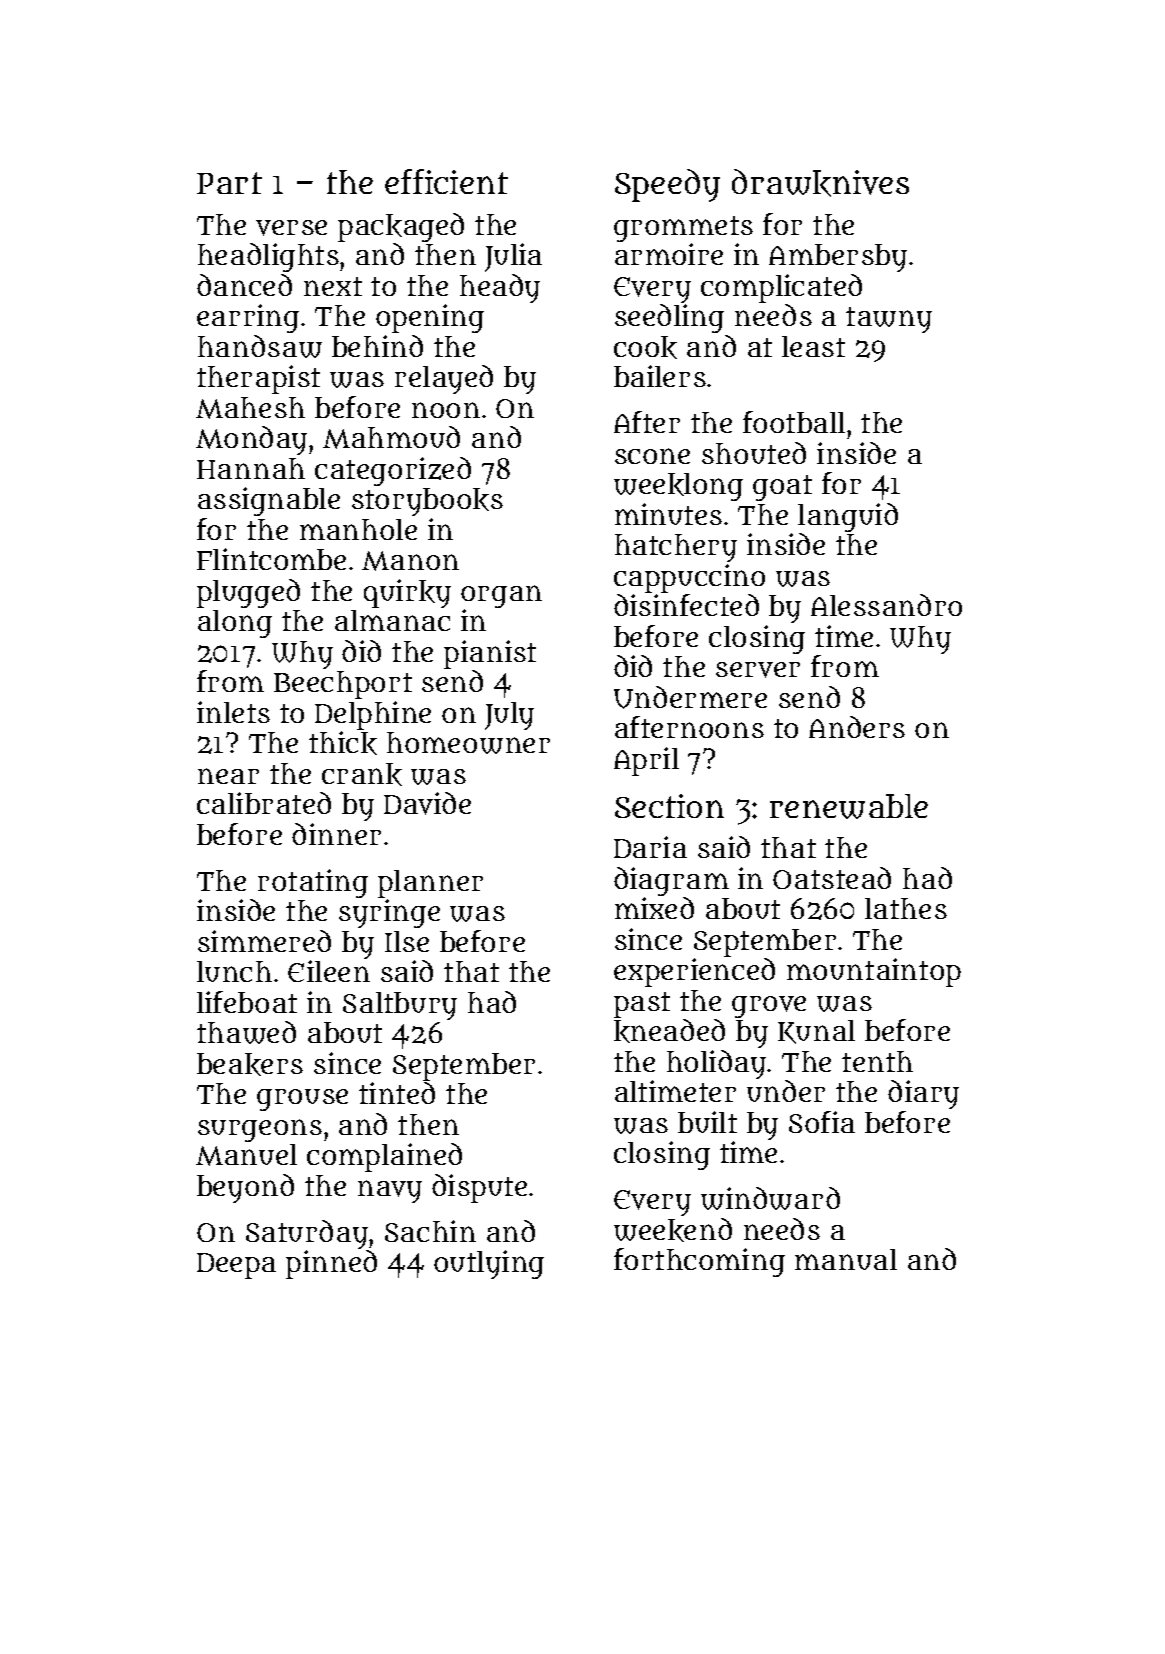  I want to click on danced, so click(244, 285).
